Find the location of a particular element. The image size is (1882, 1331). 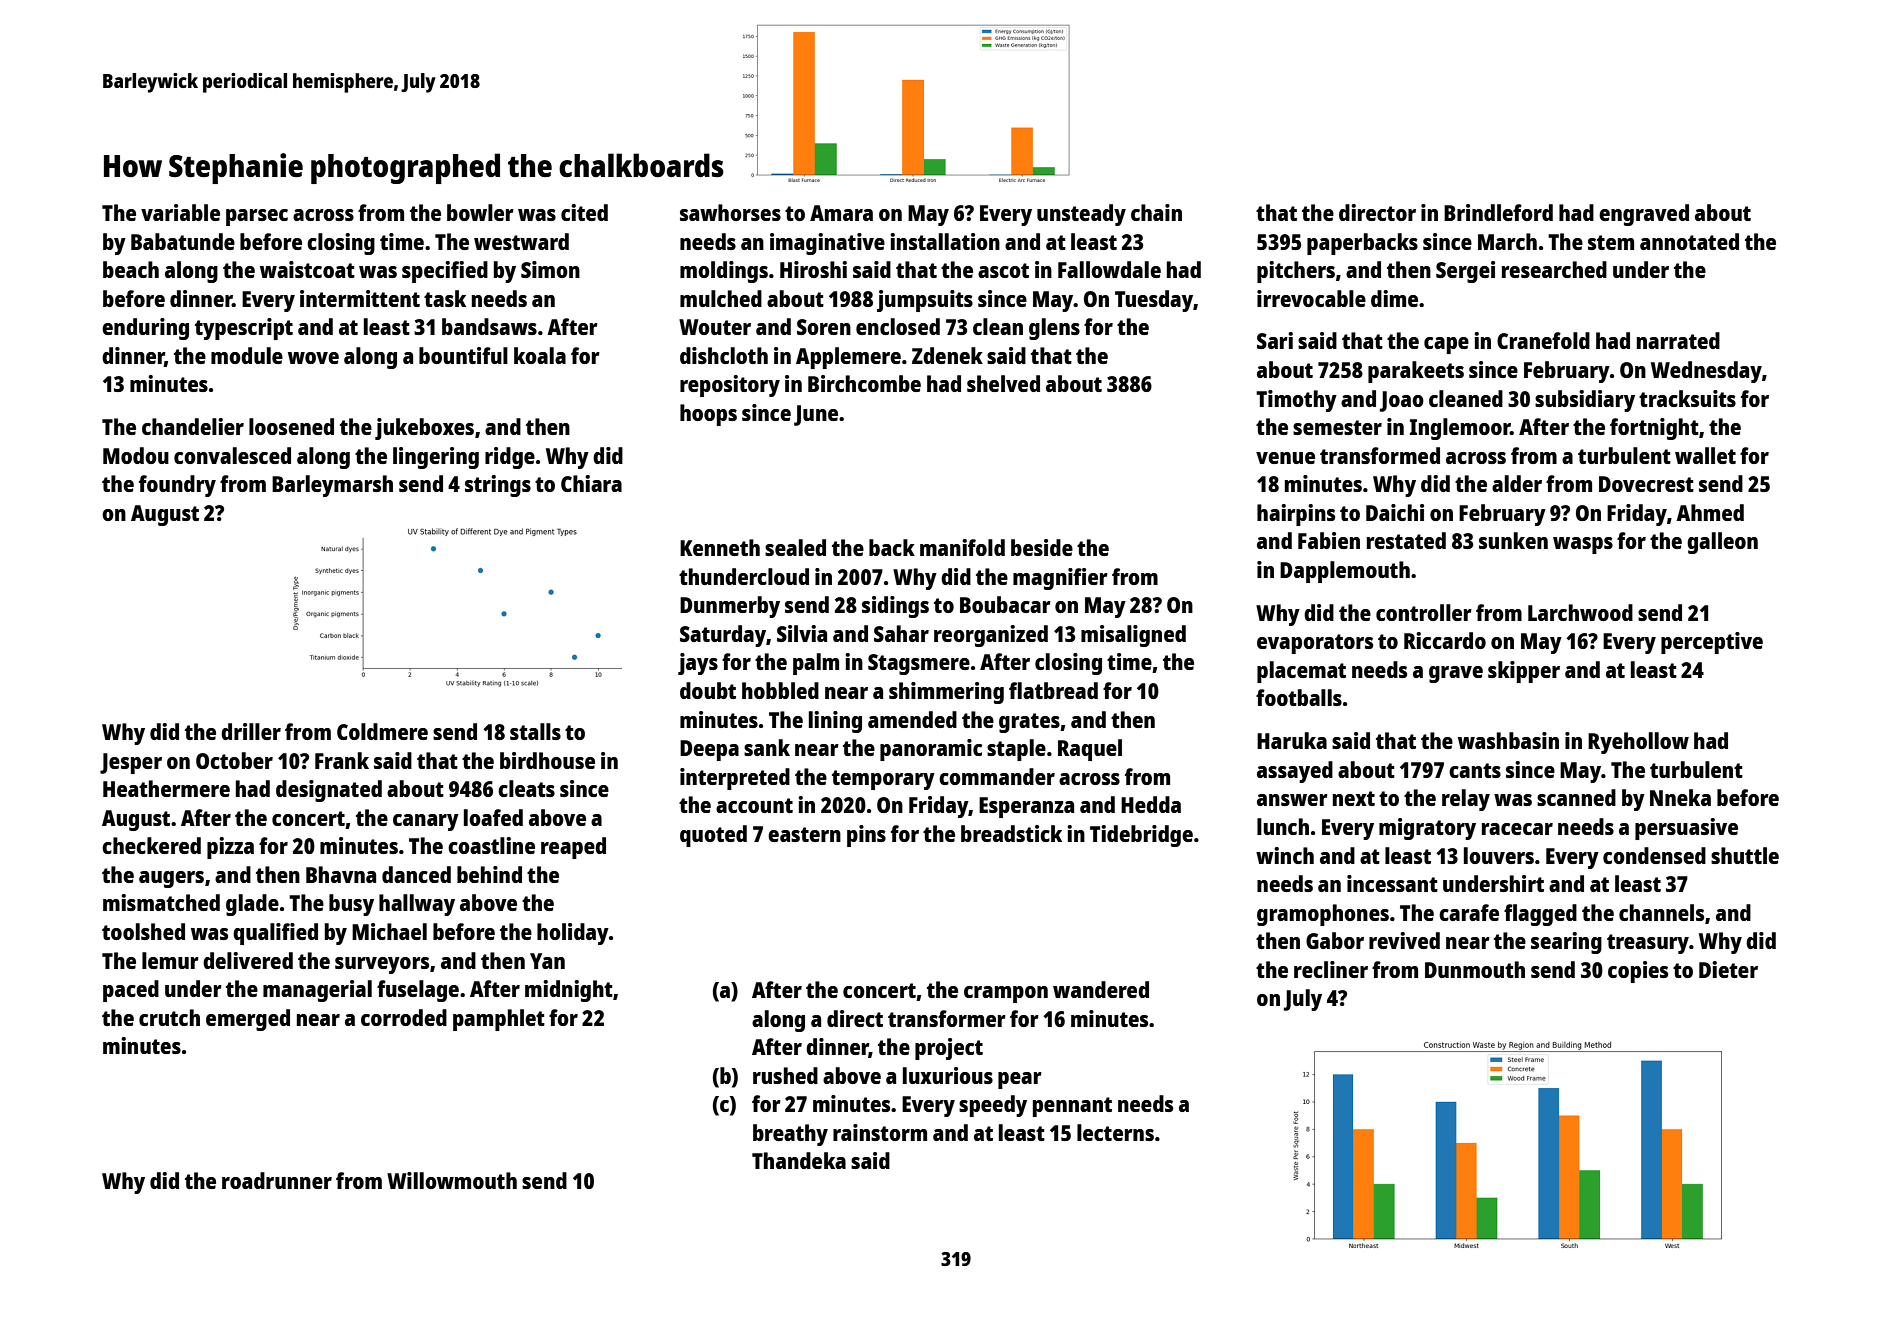

Brindleford is located at coordinates (1498, 212).
